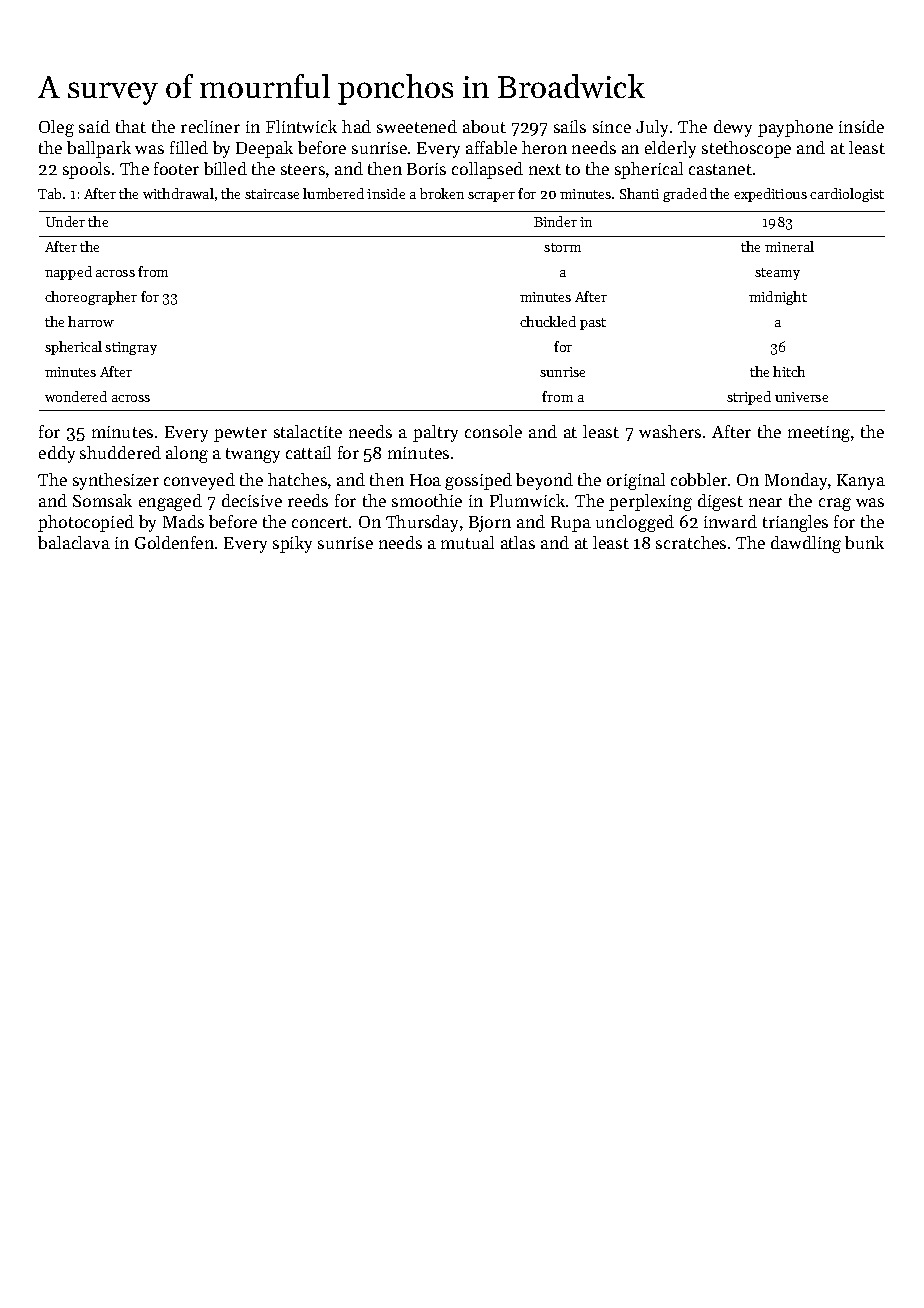 The width and height of the page is (924, 1308). I want to click on spiky, so click(292, 544).
